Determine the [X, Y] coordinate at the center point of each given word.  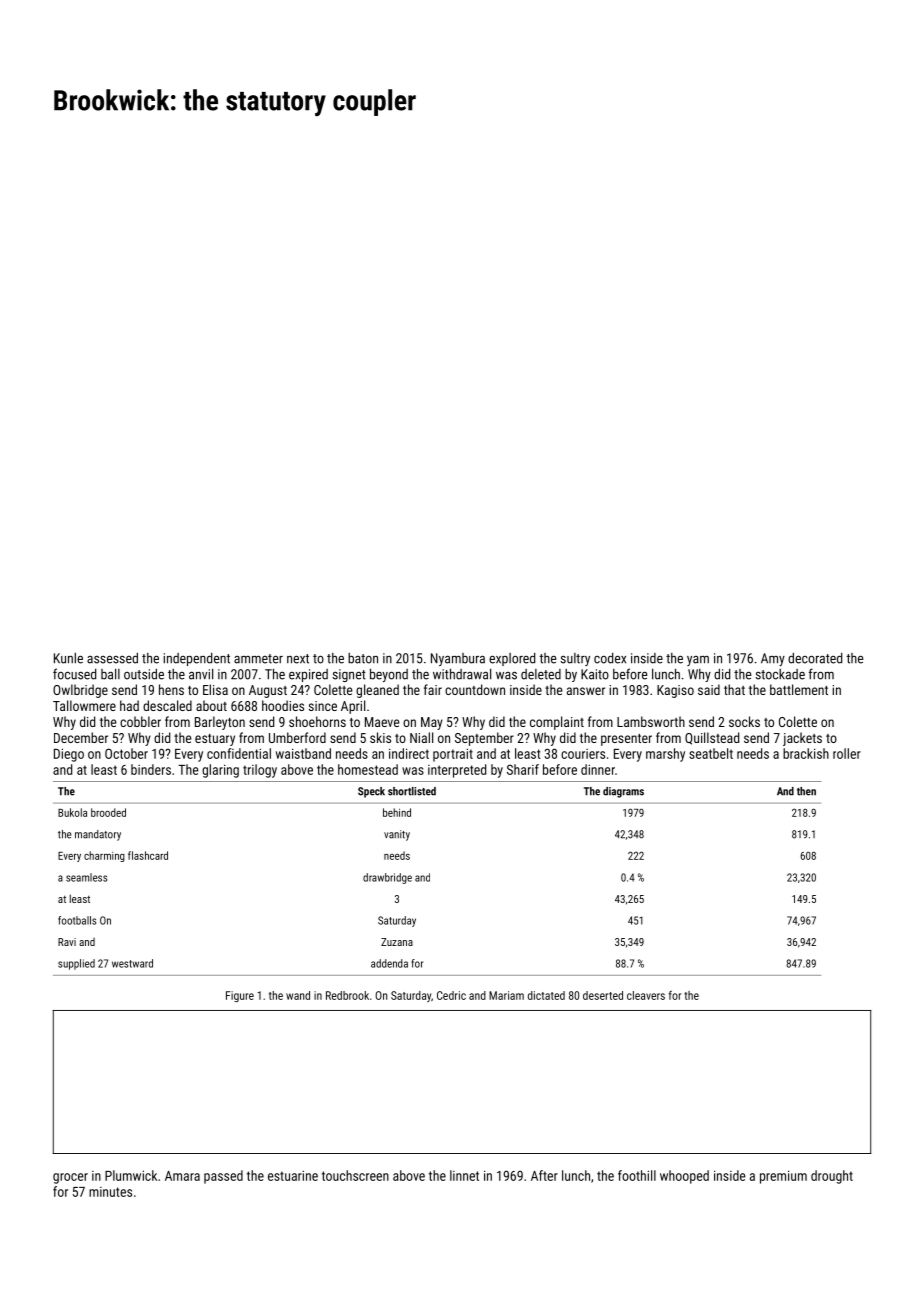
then [806, 791]
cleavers [646, 995]
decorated [815, 658]
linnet [464, 1175]
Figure [240, 996]
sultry [575, 659]
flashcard [148, 855]
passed [223, 1177]
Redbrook [347, 995]
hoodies [283, 705]
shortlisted [412, 791]
